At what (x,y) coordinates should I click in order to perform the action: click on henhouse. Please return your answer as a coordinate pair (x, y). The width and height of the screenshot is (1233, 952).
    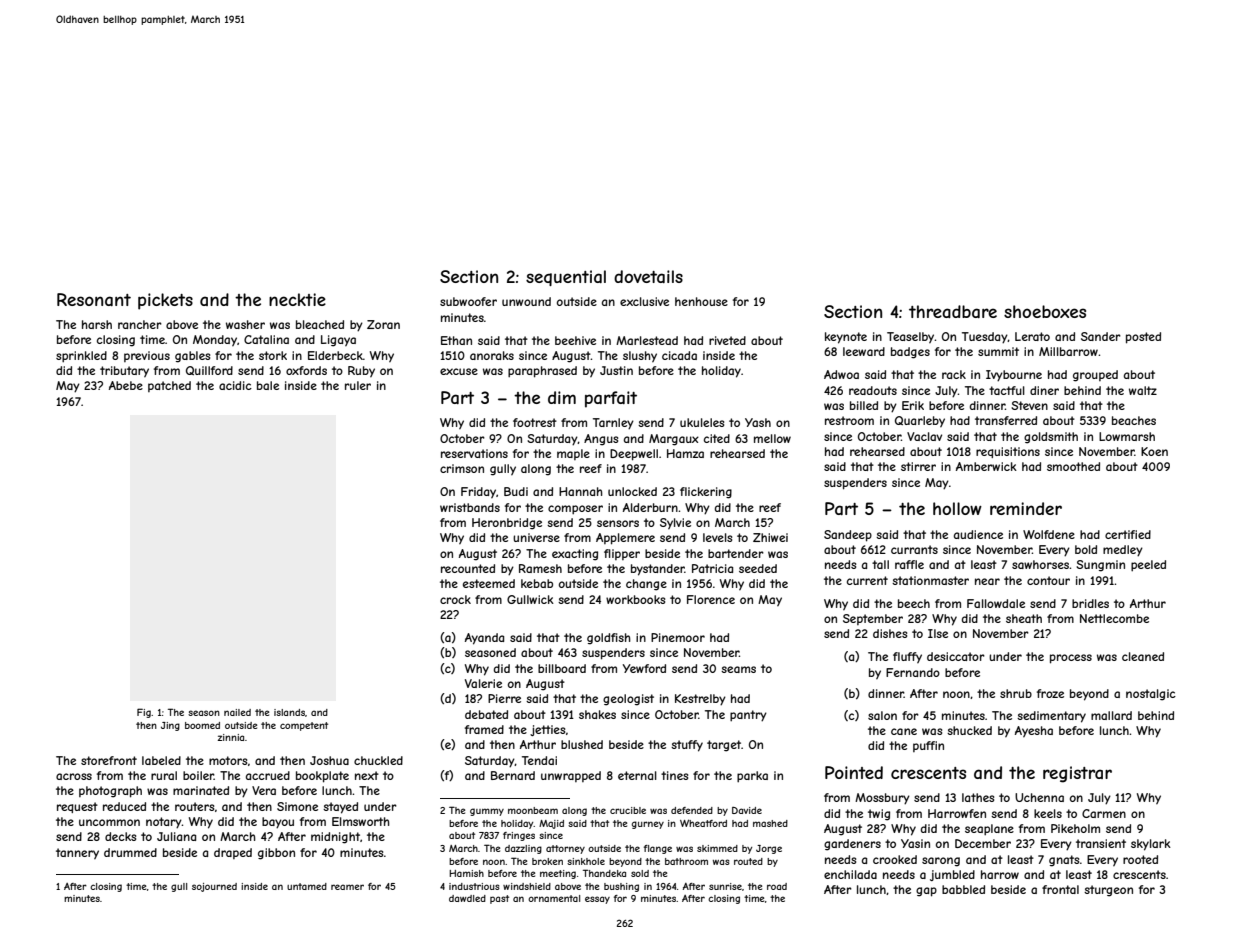
    Looking at the image, I should click on (701, 301).
